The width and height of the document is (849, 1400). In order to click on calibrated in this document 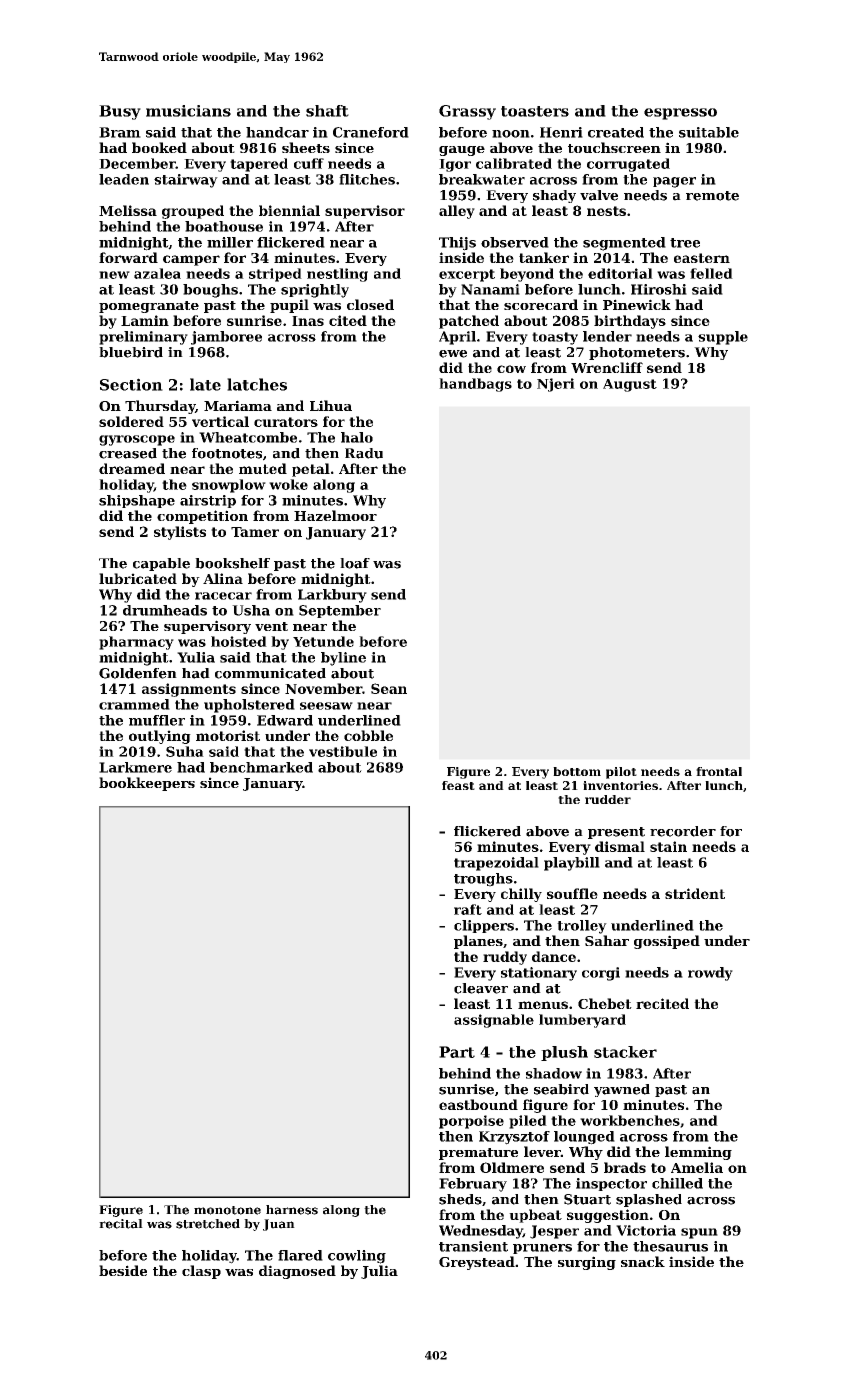, I will do `click(514, 163)`.
